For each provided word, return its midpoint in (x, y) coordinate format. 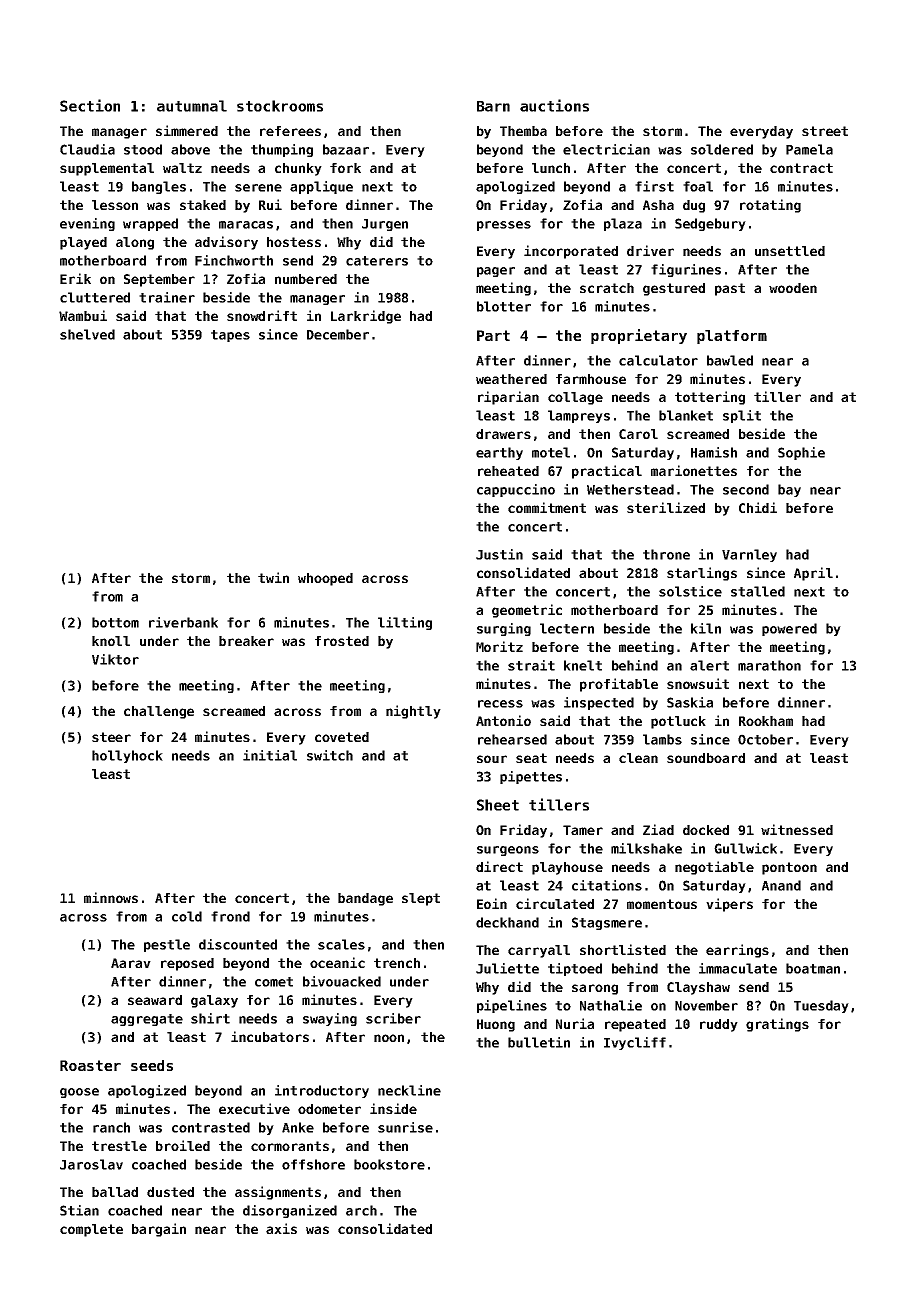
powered (789, 629)
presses (504, 226)
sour (492, 759)
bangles (159, 187)
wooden (793, 288)
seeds (152, 1065)
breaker (246, 641)
